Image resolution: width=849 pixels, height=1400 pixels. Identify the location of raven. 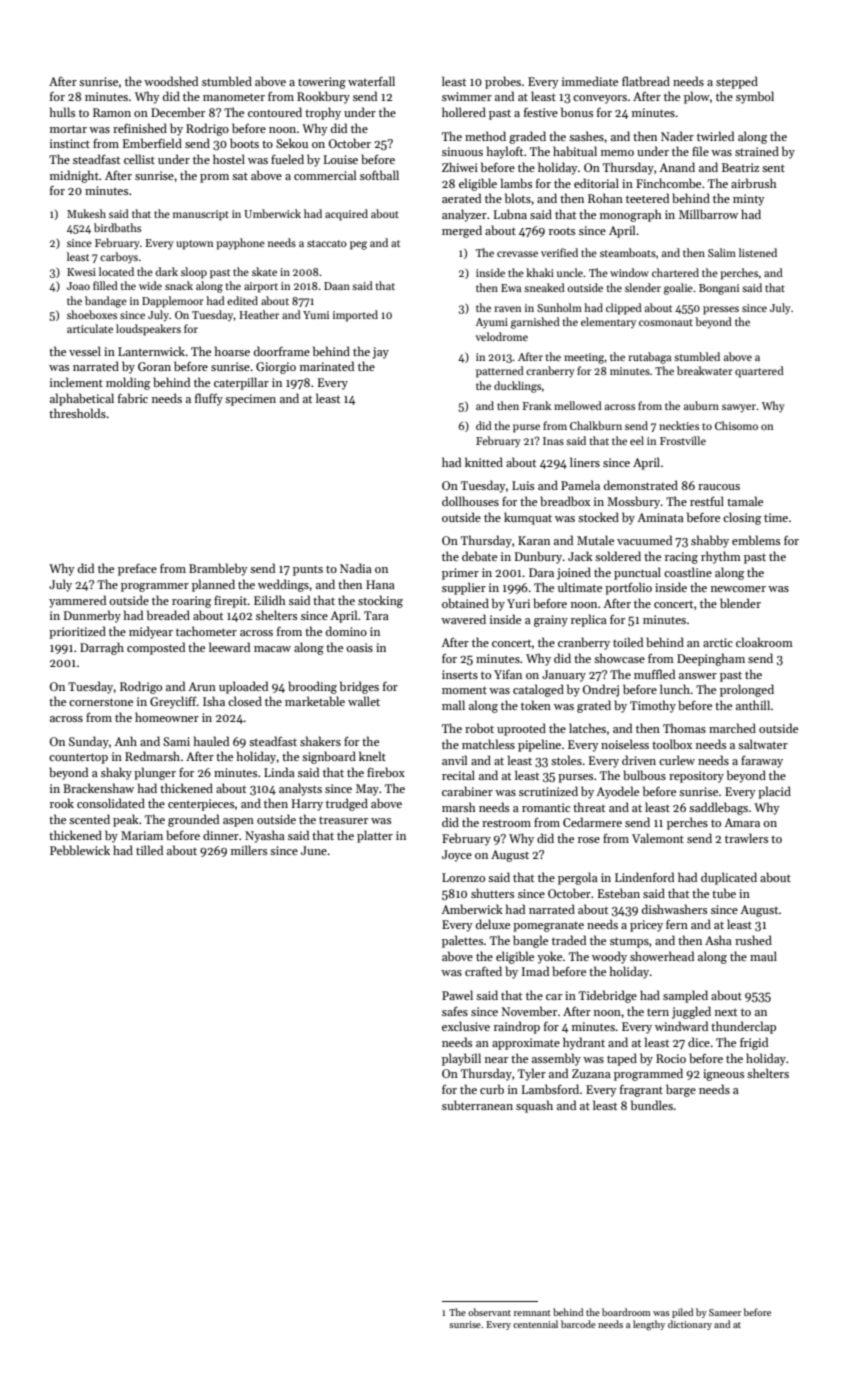
(507, 309).
